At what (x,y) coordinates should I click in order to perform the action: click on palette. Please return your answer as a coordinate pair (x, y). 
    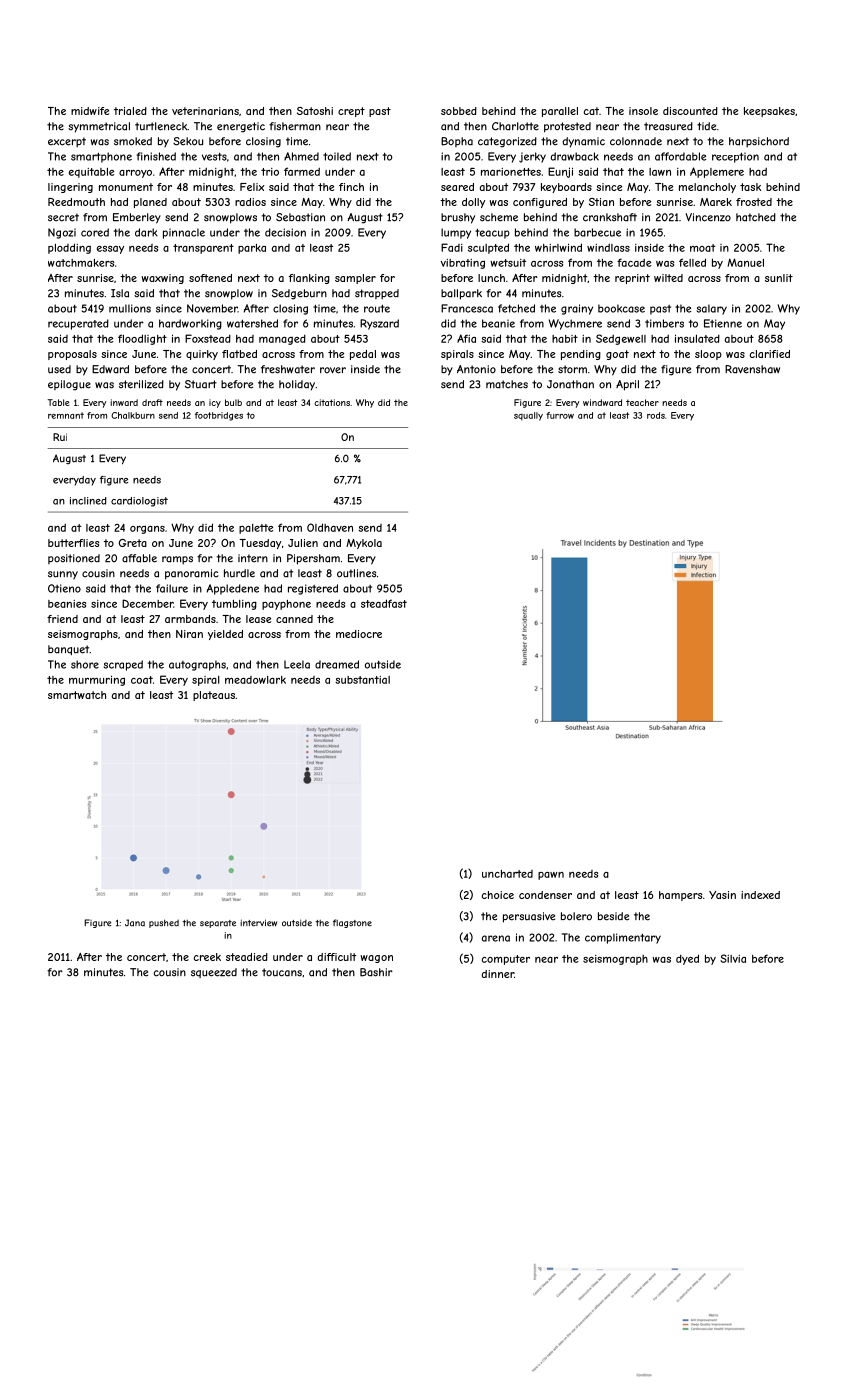
    Looking at the image, I should click on (256, 529).
